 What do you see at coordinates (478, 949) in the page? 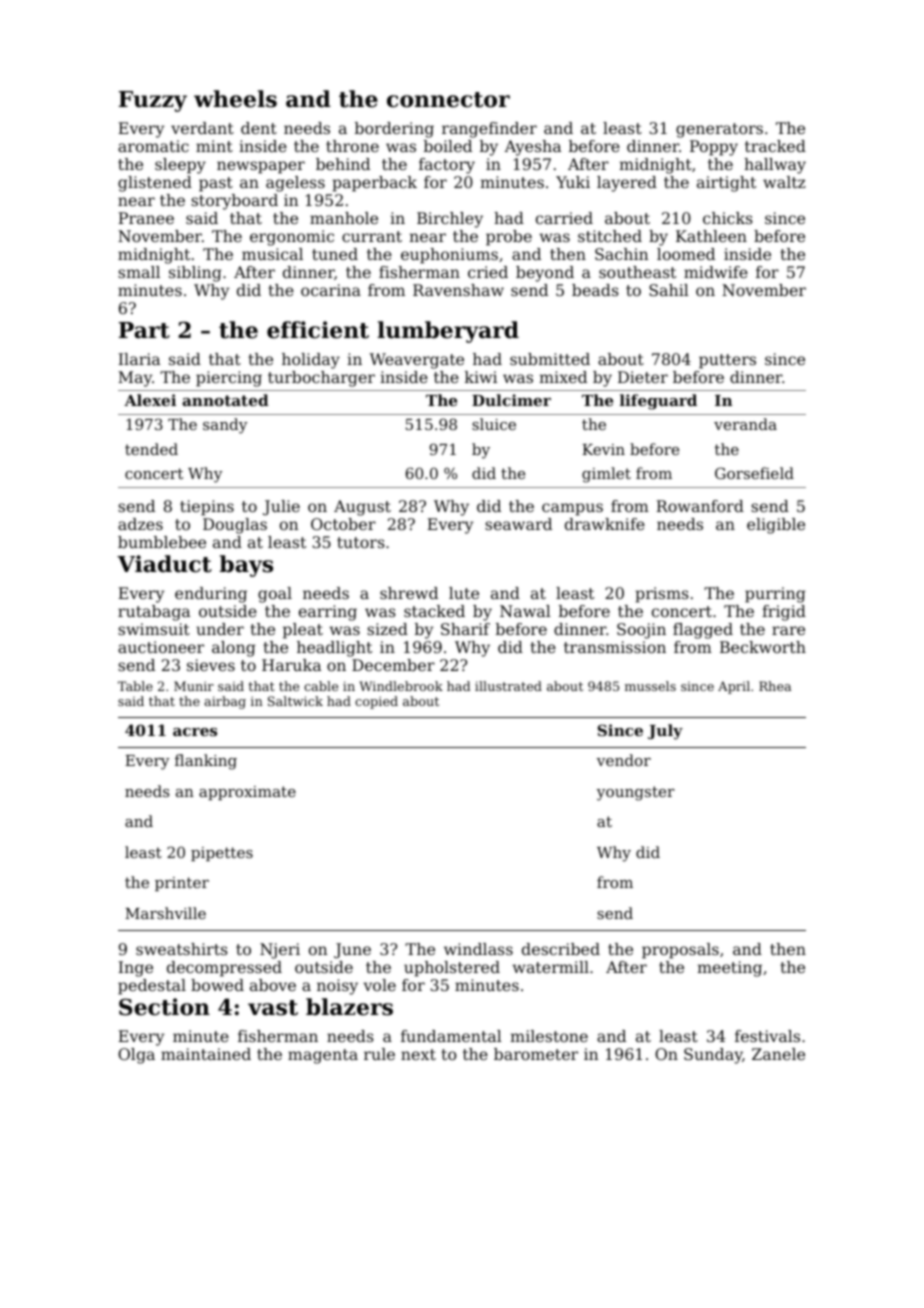
I see `windlass` at bounding box center [478, 949].
